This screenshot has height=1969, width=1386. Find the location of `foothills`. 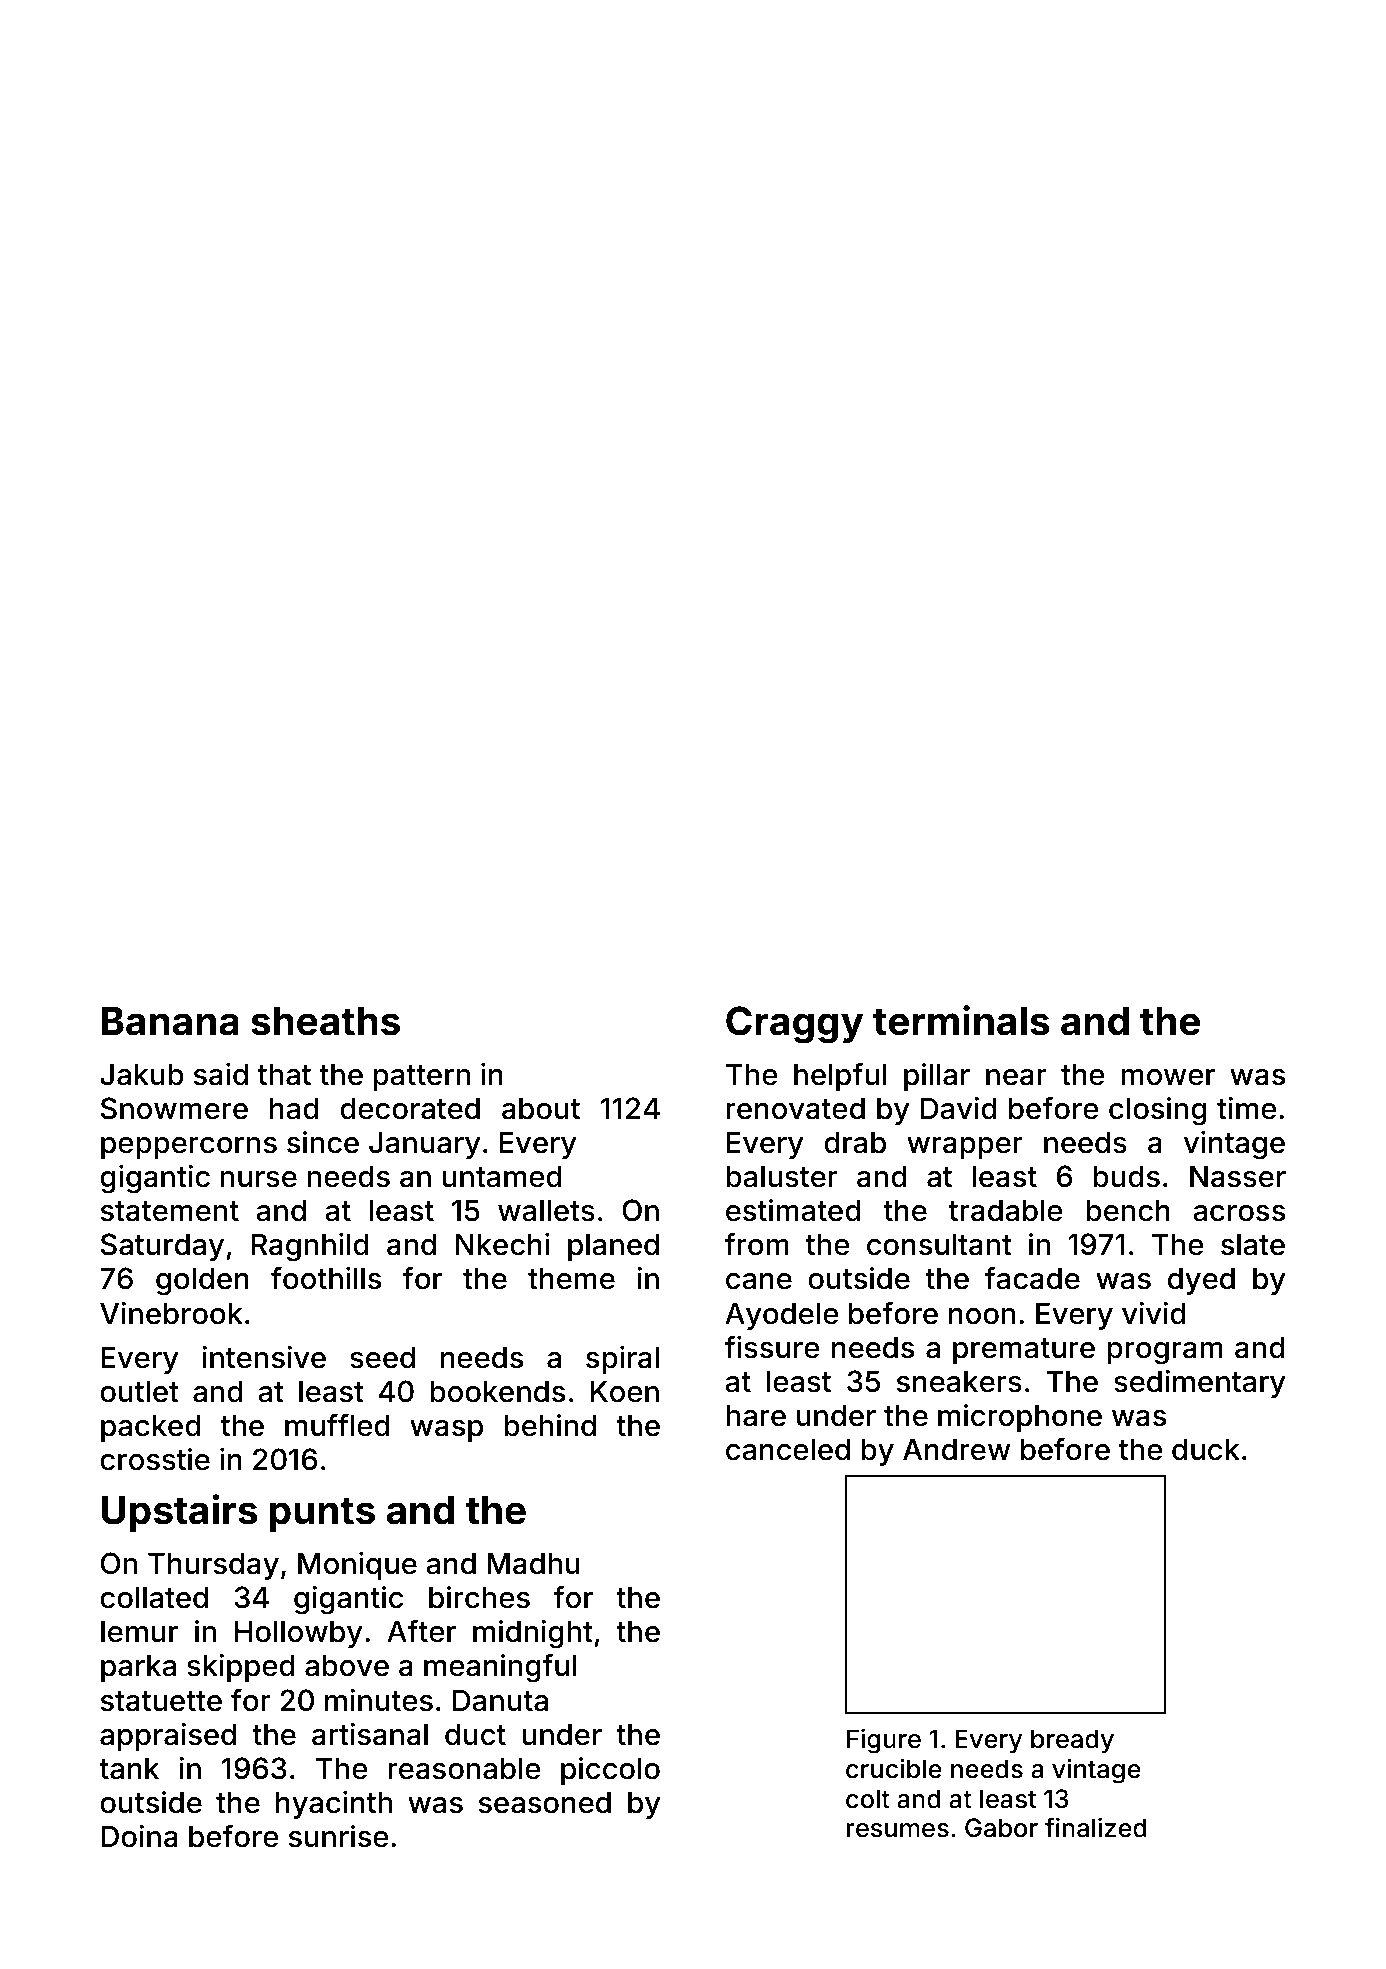

foothills is located at coordinates (326, 1278).
